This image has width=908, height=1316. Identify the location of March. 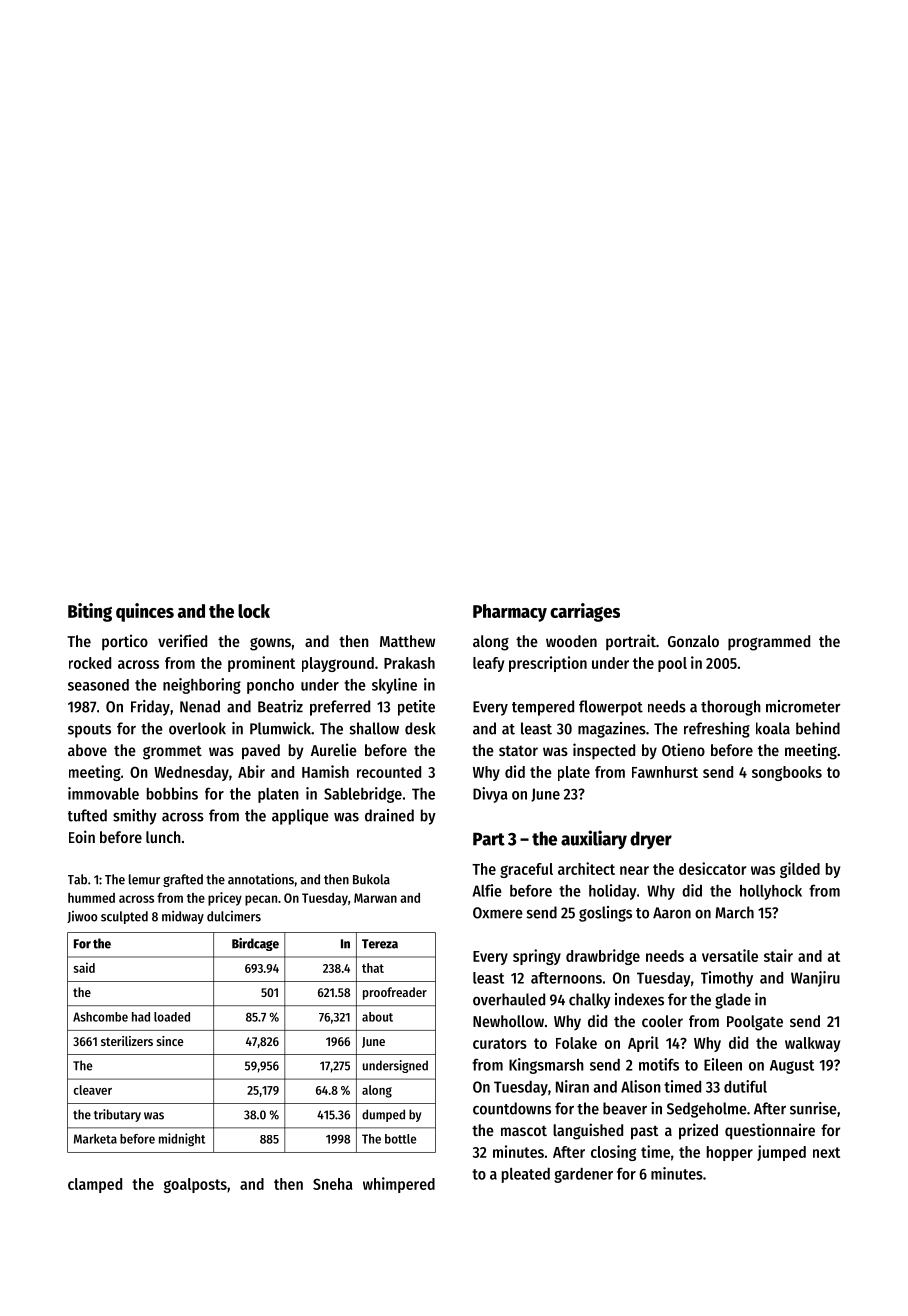
(734, 912).
